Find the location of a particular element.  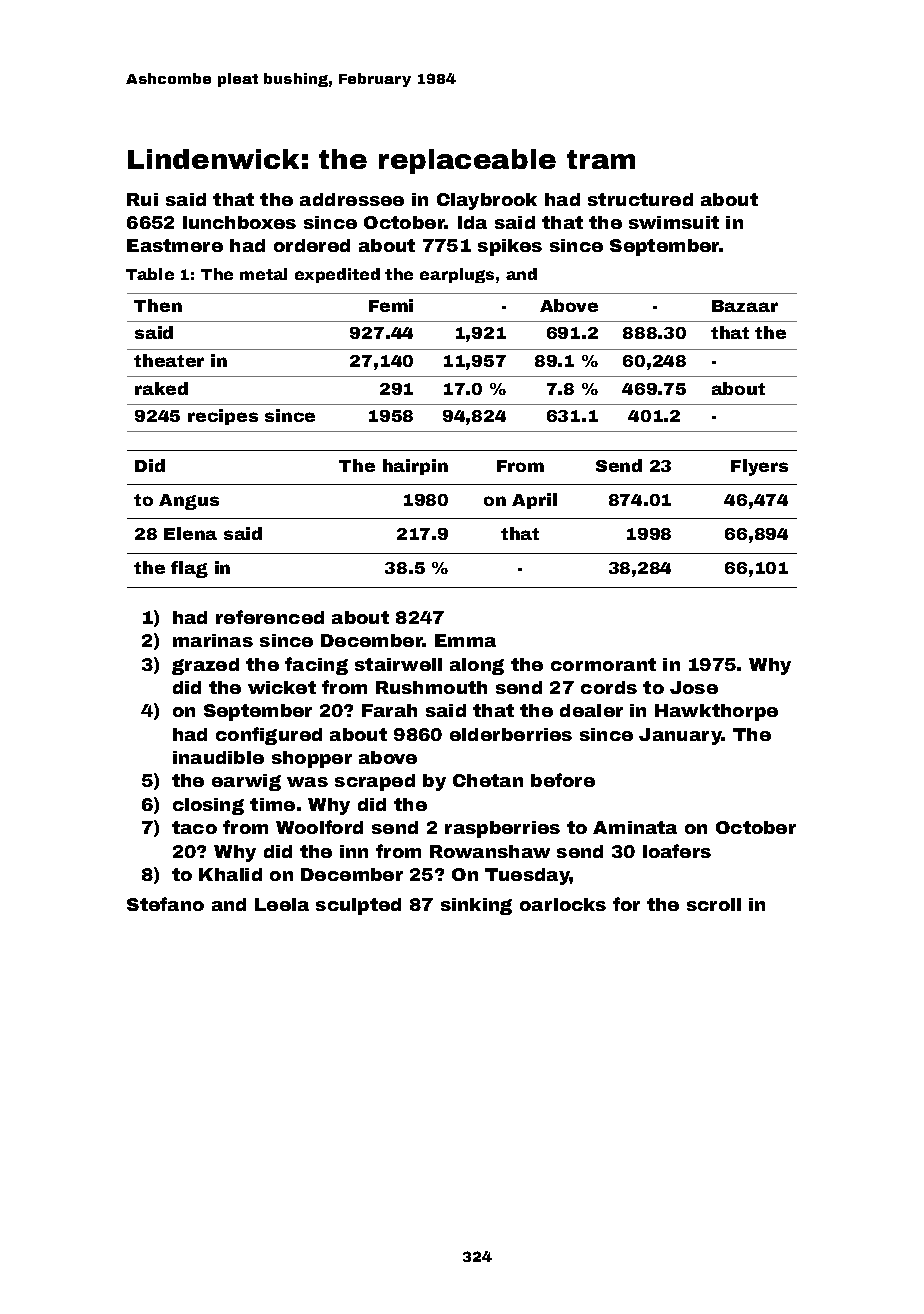

Leela is located at coordinates (282, 904).
